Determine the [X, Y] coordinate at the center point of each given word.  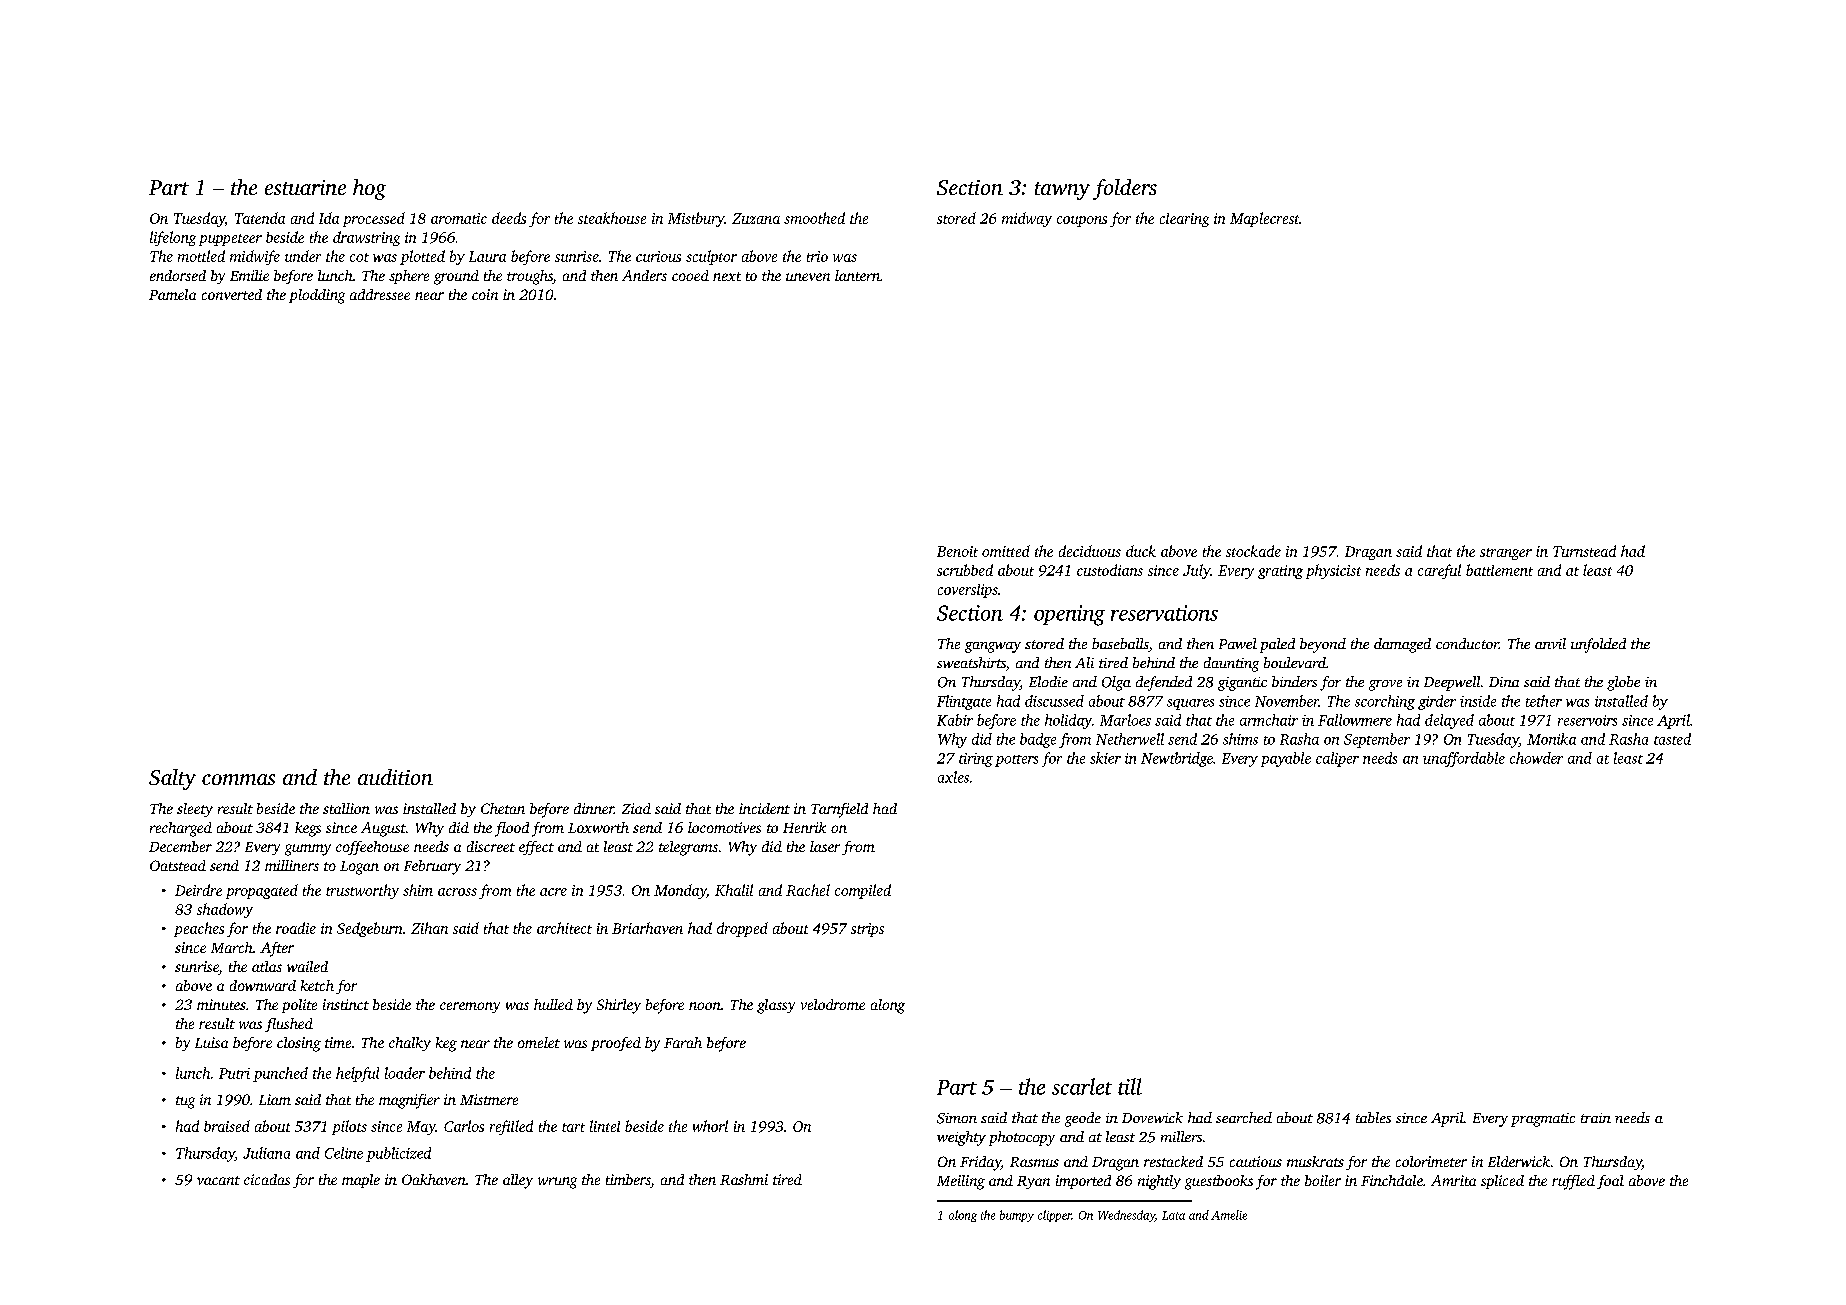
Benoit [957, 551]
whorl [710, 1126]
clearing [1184, 220]
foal [1610, 1182]
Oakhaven [434, 1179]
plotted [422, 257]
